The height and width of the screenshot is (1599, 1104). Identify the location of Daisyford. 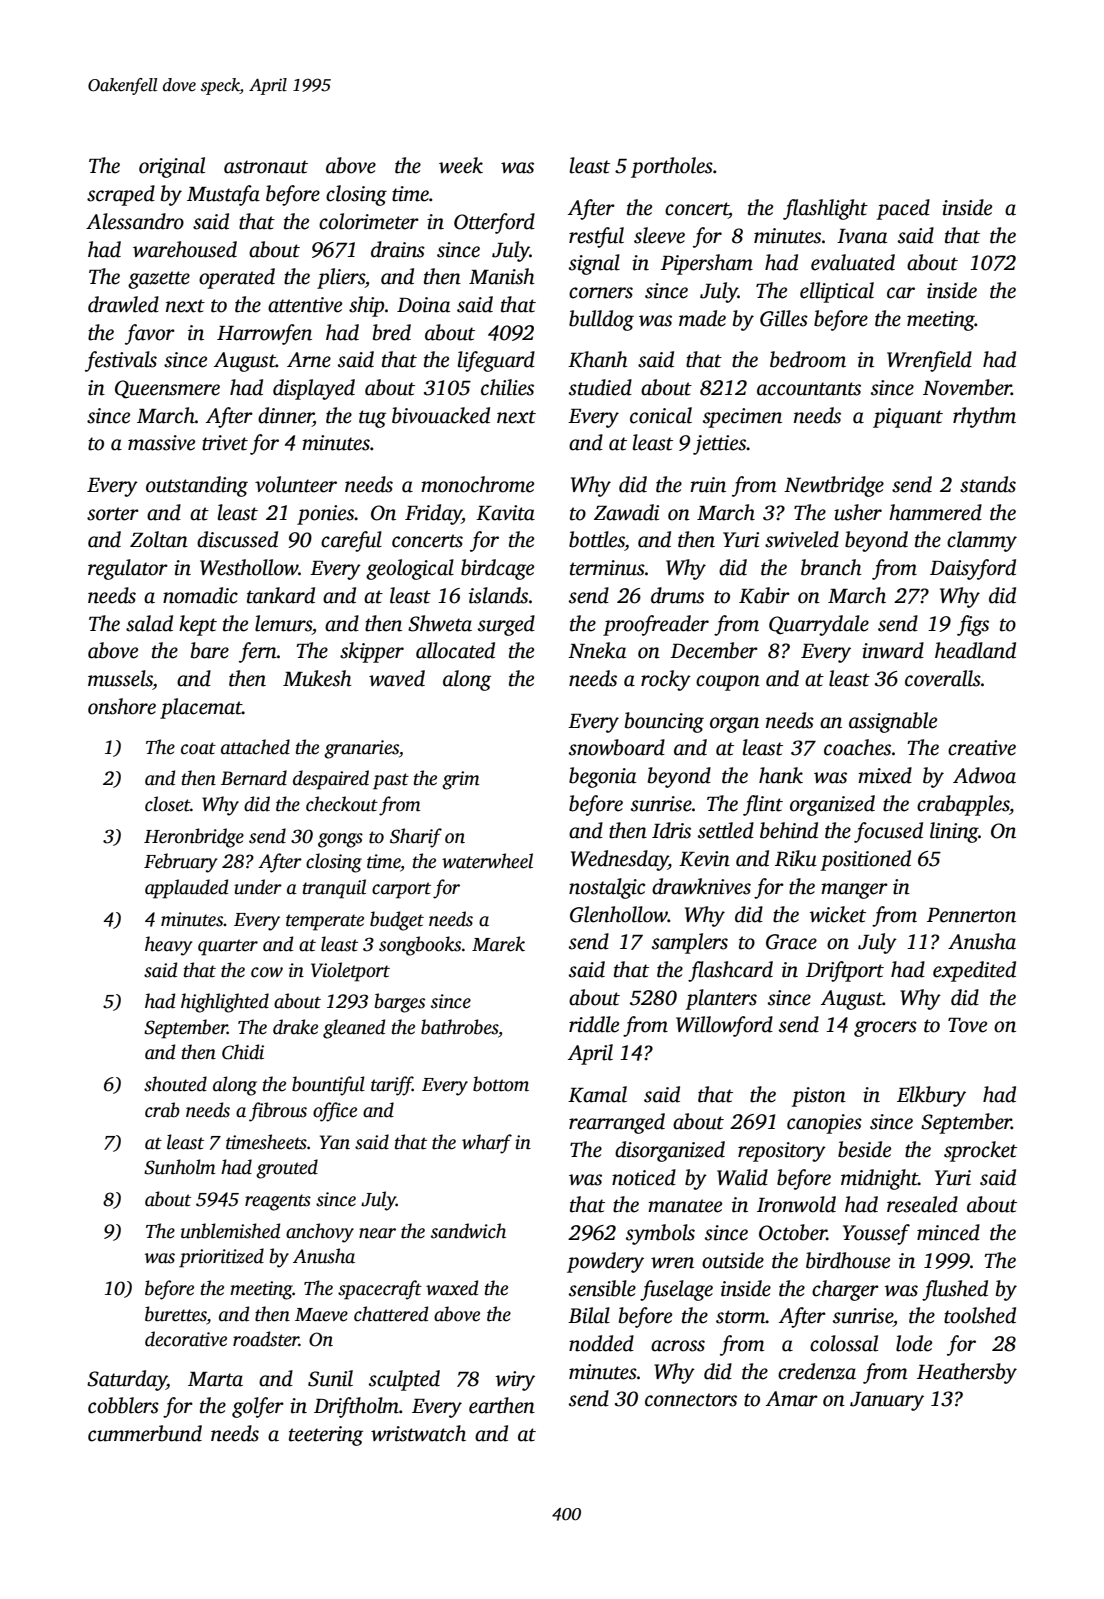
(973, 569).
